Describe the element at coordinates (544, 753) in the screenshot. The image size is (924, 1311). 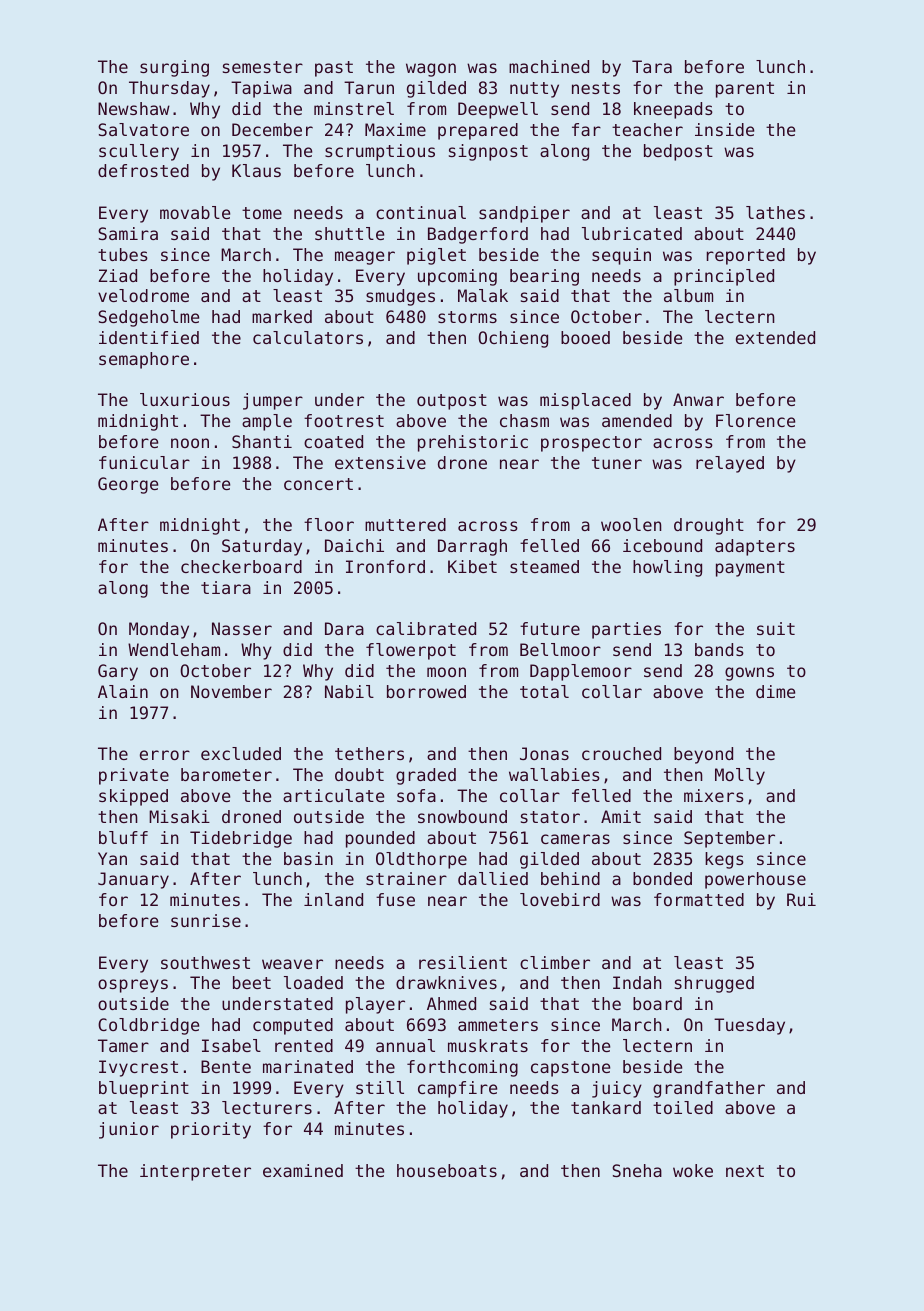
I see `Jonas` at that location.
